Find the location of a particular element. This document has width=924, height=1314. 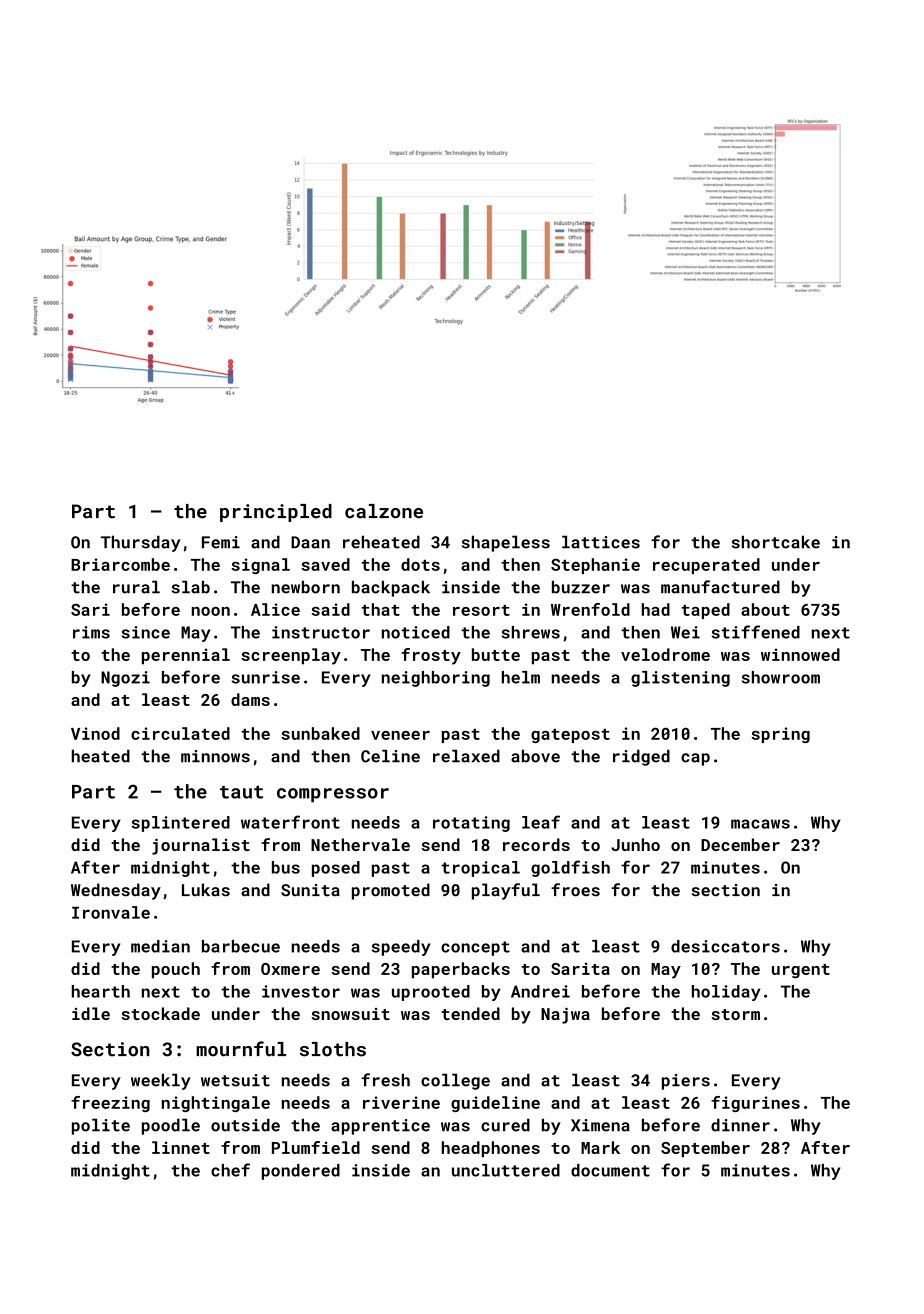

outside is located at coordinates (245, 1125).
